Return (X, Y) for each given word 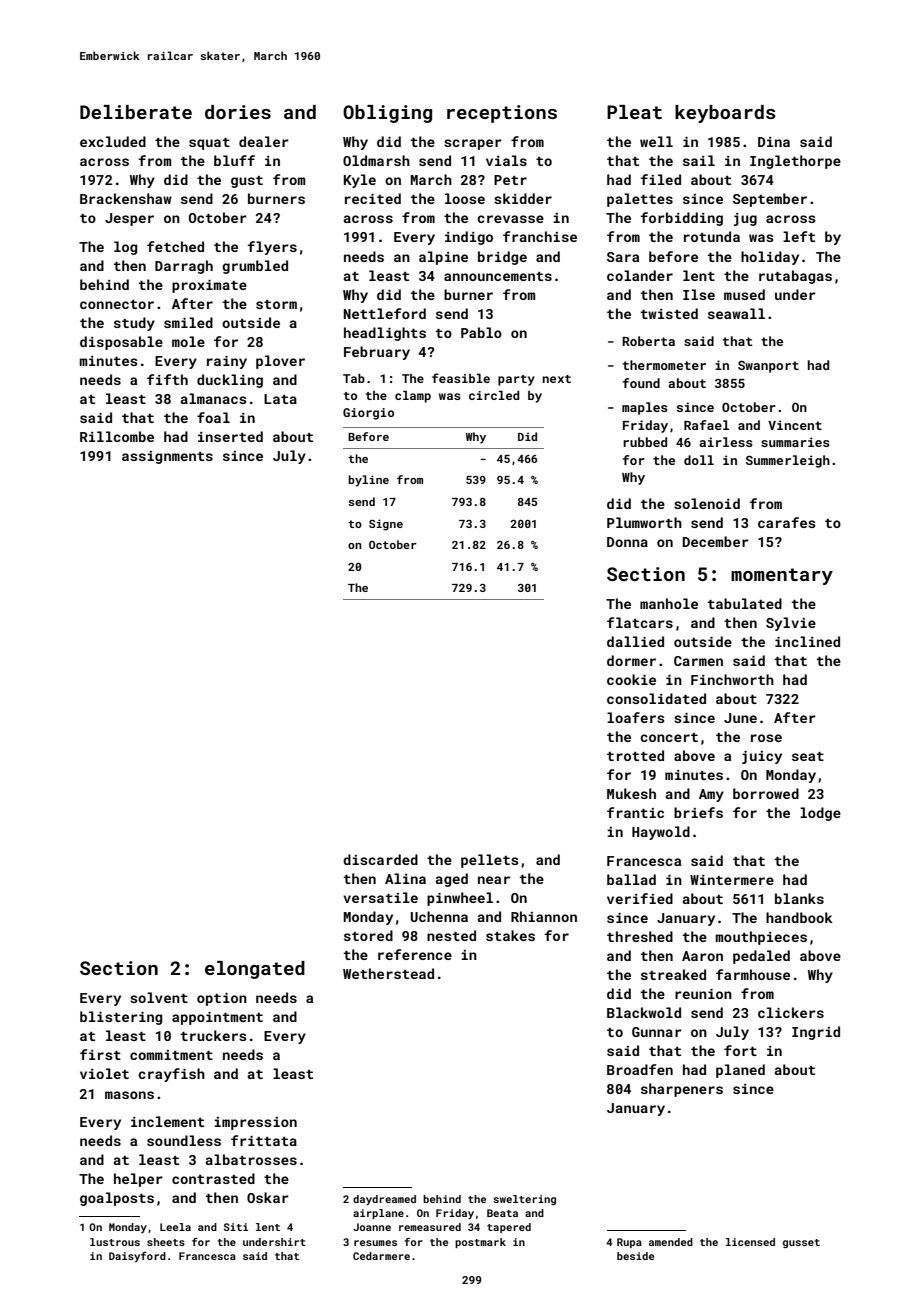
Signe (386, 525)
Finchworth (732, 679)
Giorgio (368, 414)
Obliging (387, 114)
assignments (167, 457)
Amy (711, 795)
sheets (166, 1242)
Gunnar (657, 1032)
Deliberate (136, 112)
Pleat (634, 112)
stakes (510, 935)
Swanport (768, 366)
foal (213, 417)
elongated (255, 970)
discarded (380, 859)
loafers (636, 717)
